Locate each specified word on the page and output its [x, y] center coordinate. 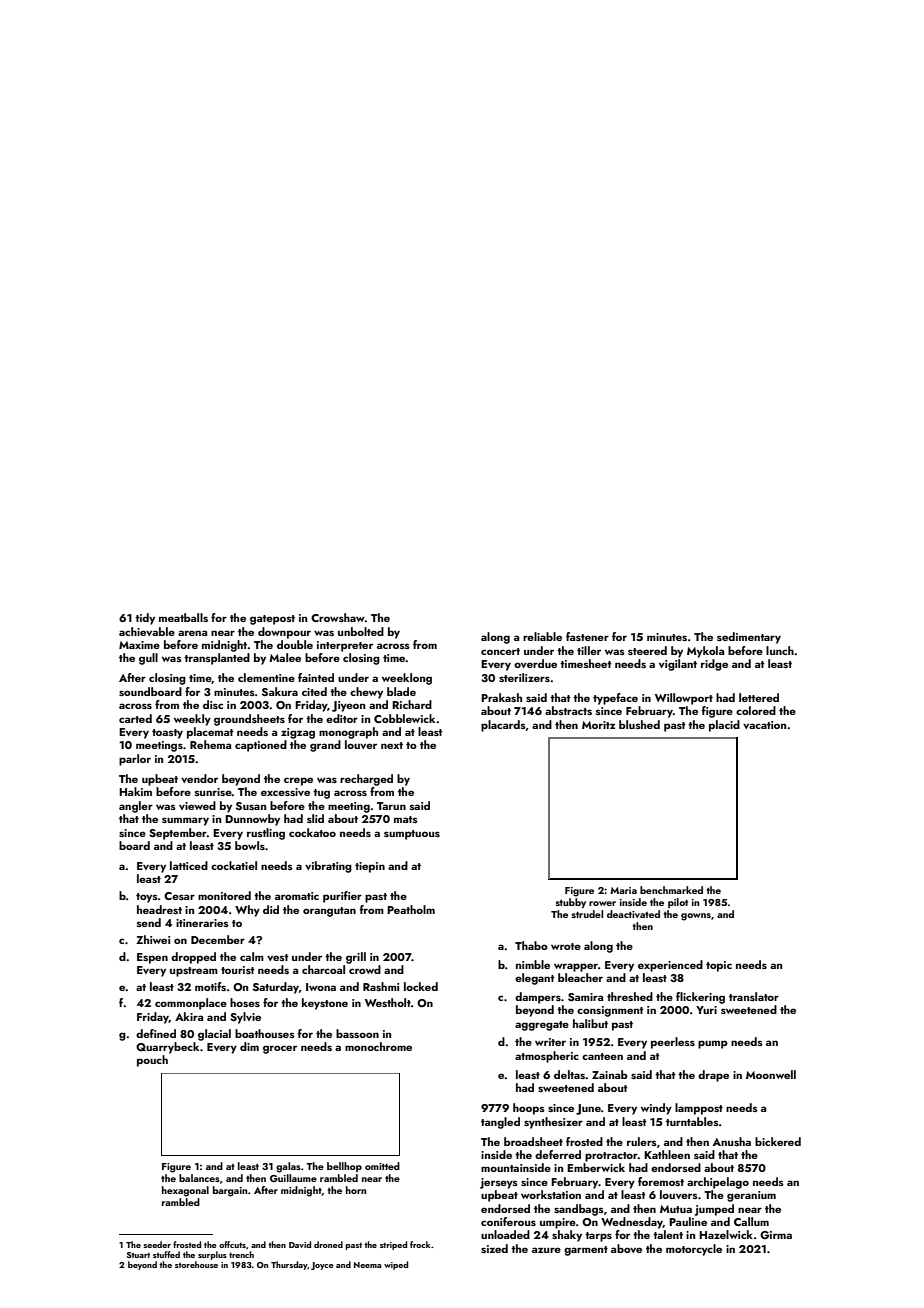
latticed [189, 865]
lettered [759, 697]
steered [647, 650]
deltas [569, 1074]
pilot [678, 903]
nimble [533, 964]
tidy [145, 619]
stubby [570, 903]
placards [503, 726]
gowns [696, 917]
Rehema [210, 744]
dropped [193, 958]
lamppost [699, 1109]
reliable [542, 636]
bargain [230, 1191]
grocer [280, 1049]
